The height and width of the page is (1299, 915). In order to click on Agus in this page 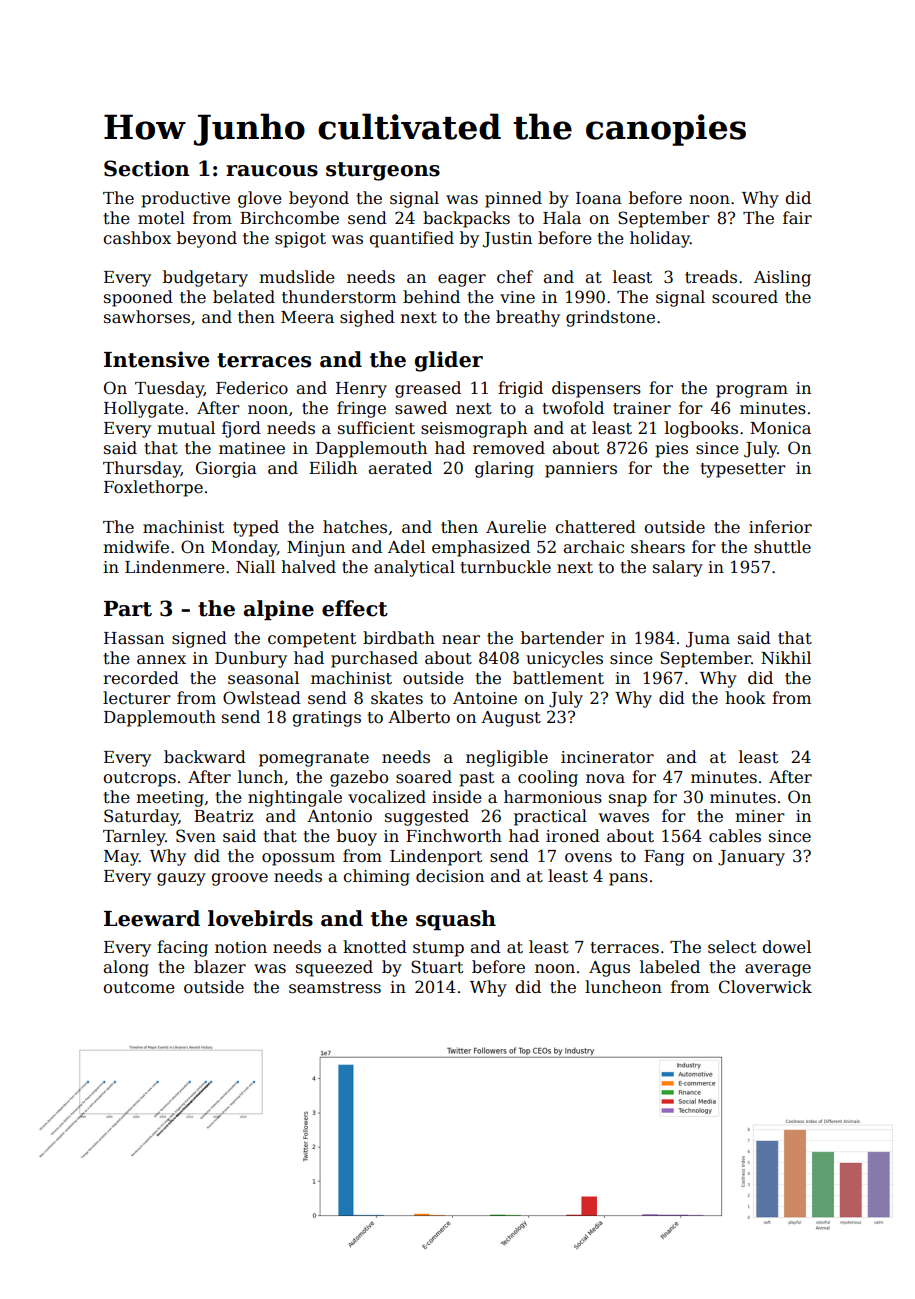, I will do `click(609, 969)`.
